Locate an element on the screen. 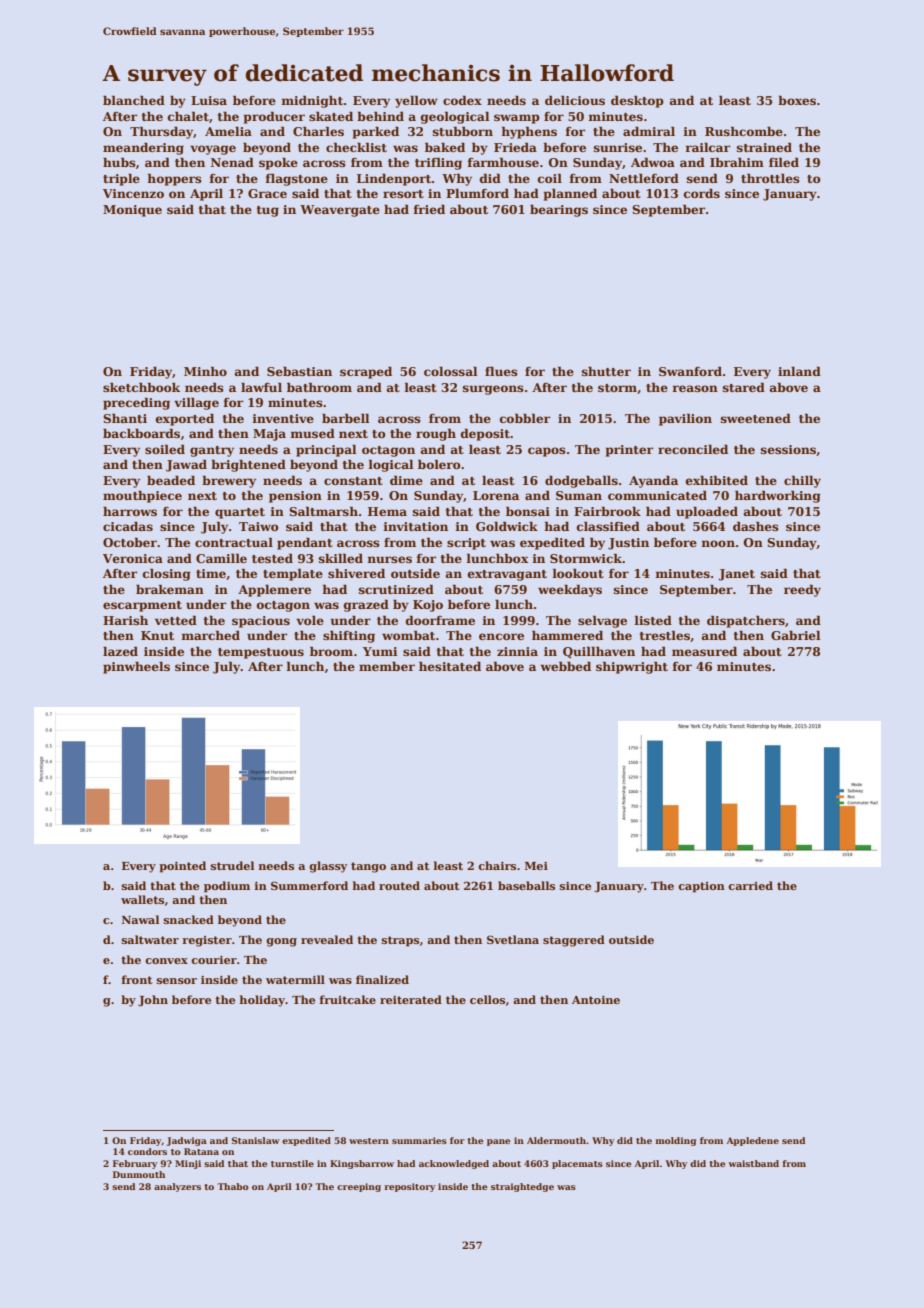 The image size is (924, 1308). pinwheels is located at coordinates (136, 667).
